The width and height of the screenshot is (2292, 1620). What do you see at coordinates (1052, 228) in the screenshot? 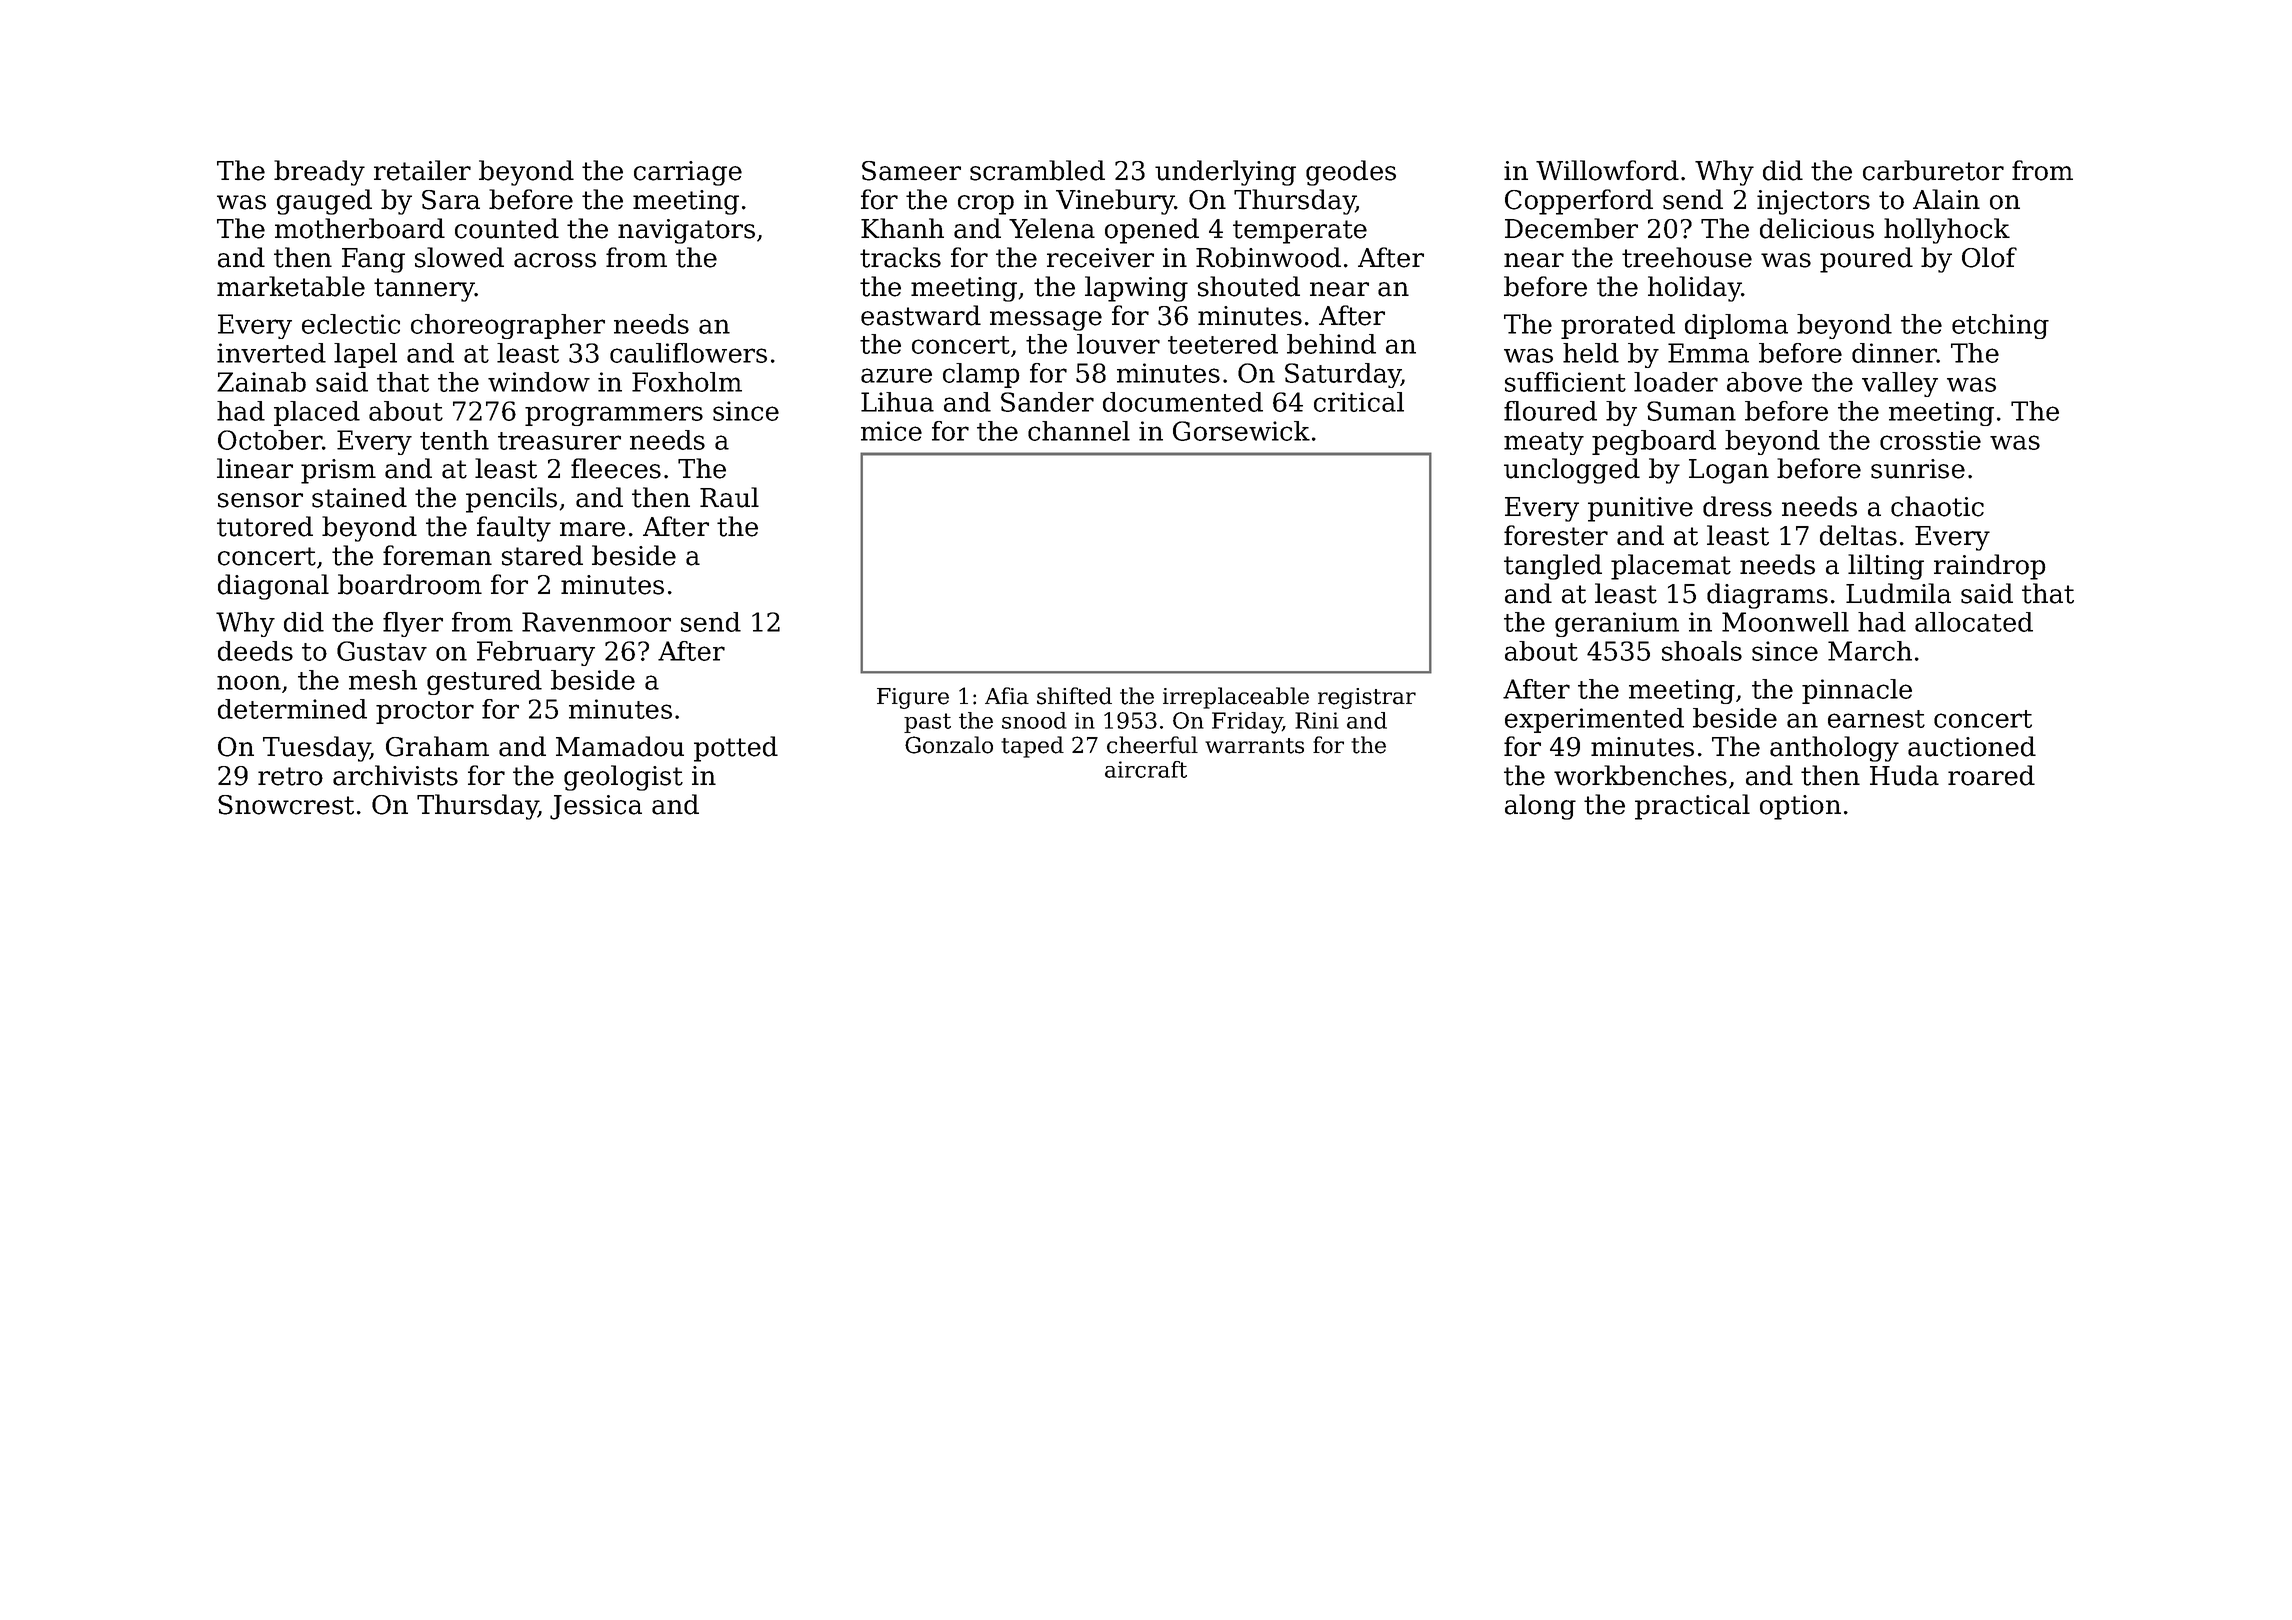
I see `Yelena` at bounding box center [1052, 228].
